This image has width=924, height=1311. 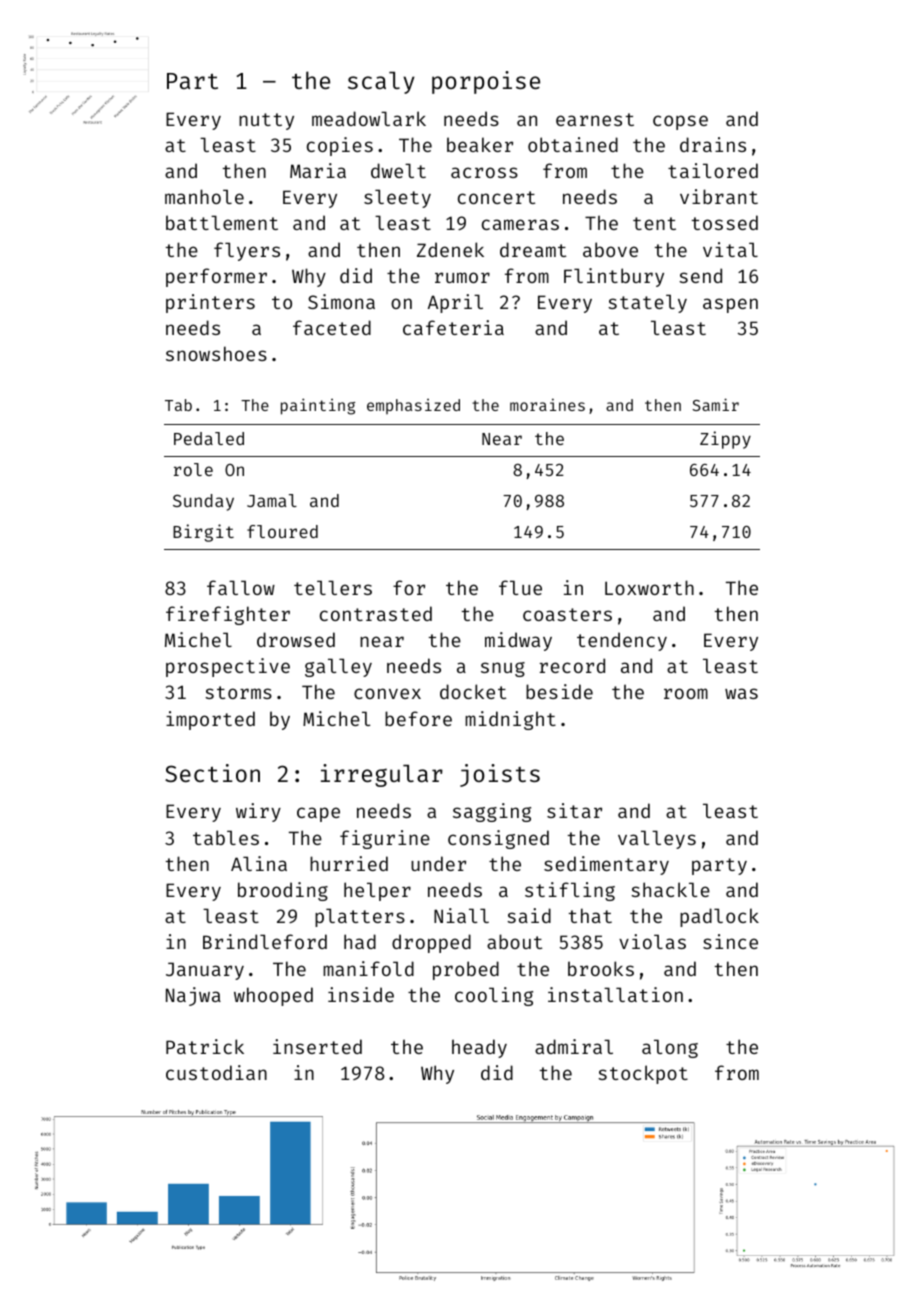 What do you see at coordinates (216, 1072) in the image?
I see `custodian` at bounding box center [216, 1072].
